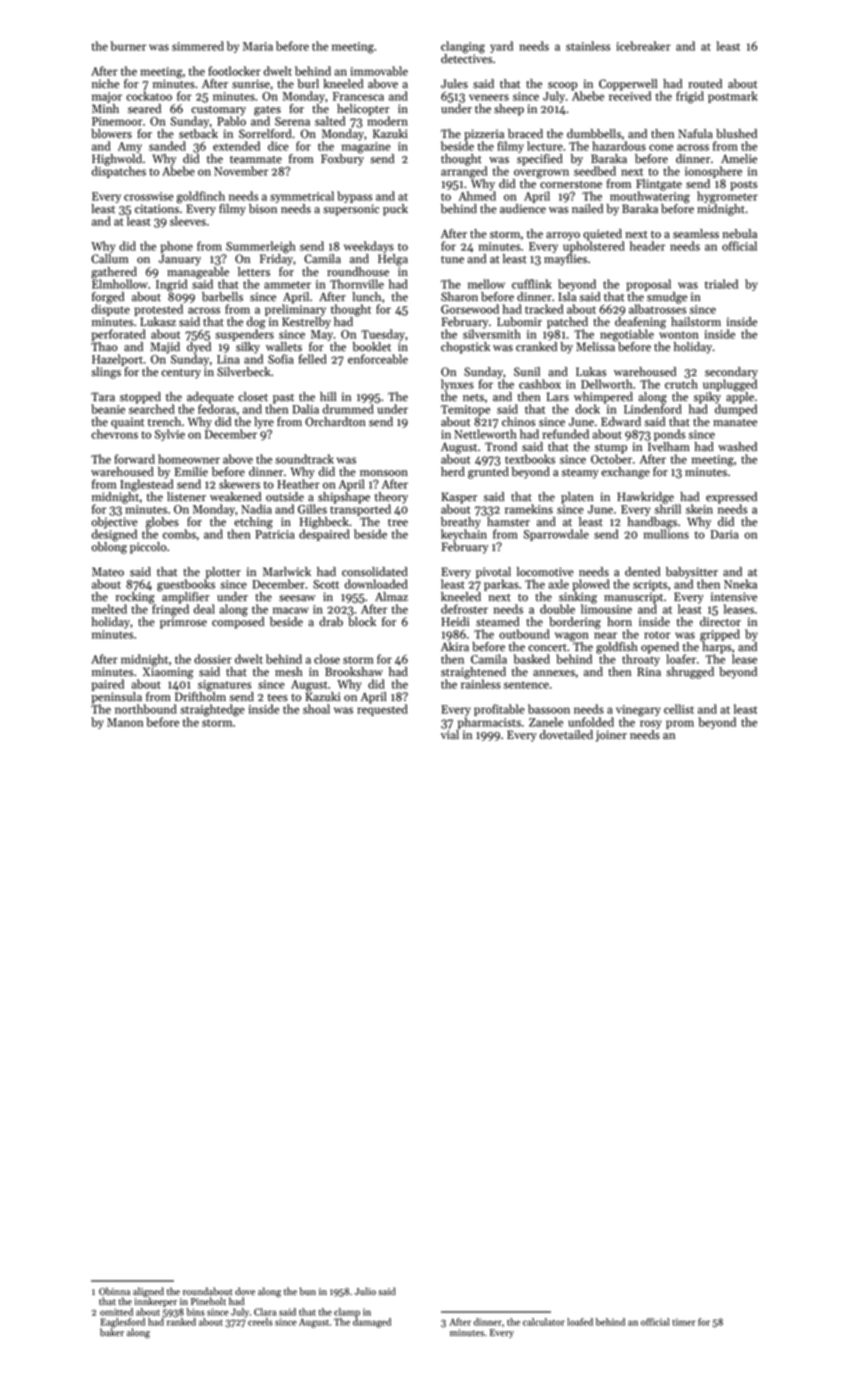 This document has width=849, height=1400. Describe the element at coordinates (619, 146) in the document. I see `hazardous` at that location.
